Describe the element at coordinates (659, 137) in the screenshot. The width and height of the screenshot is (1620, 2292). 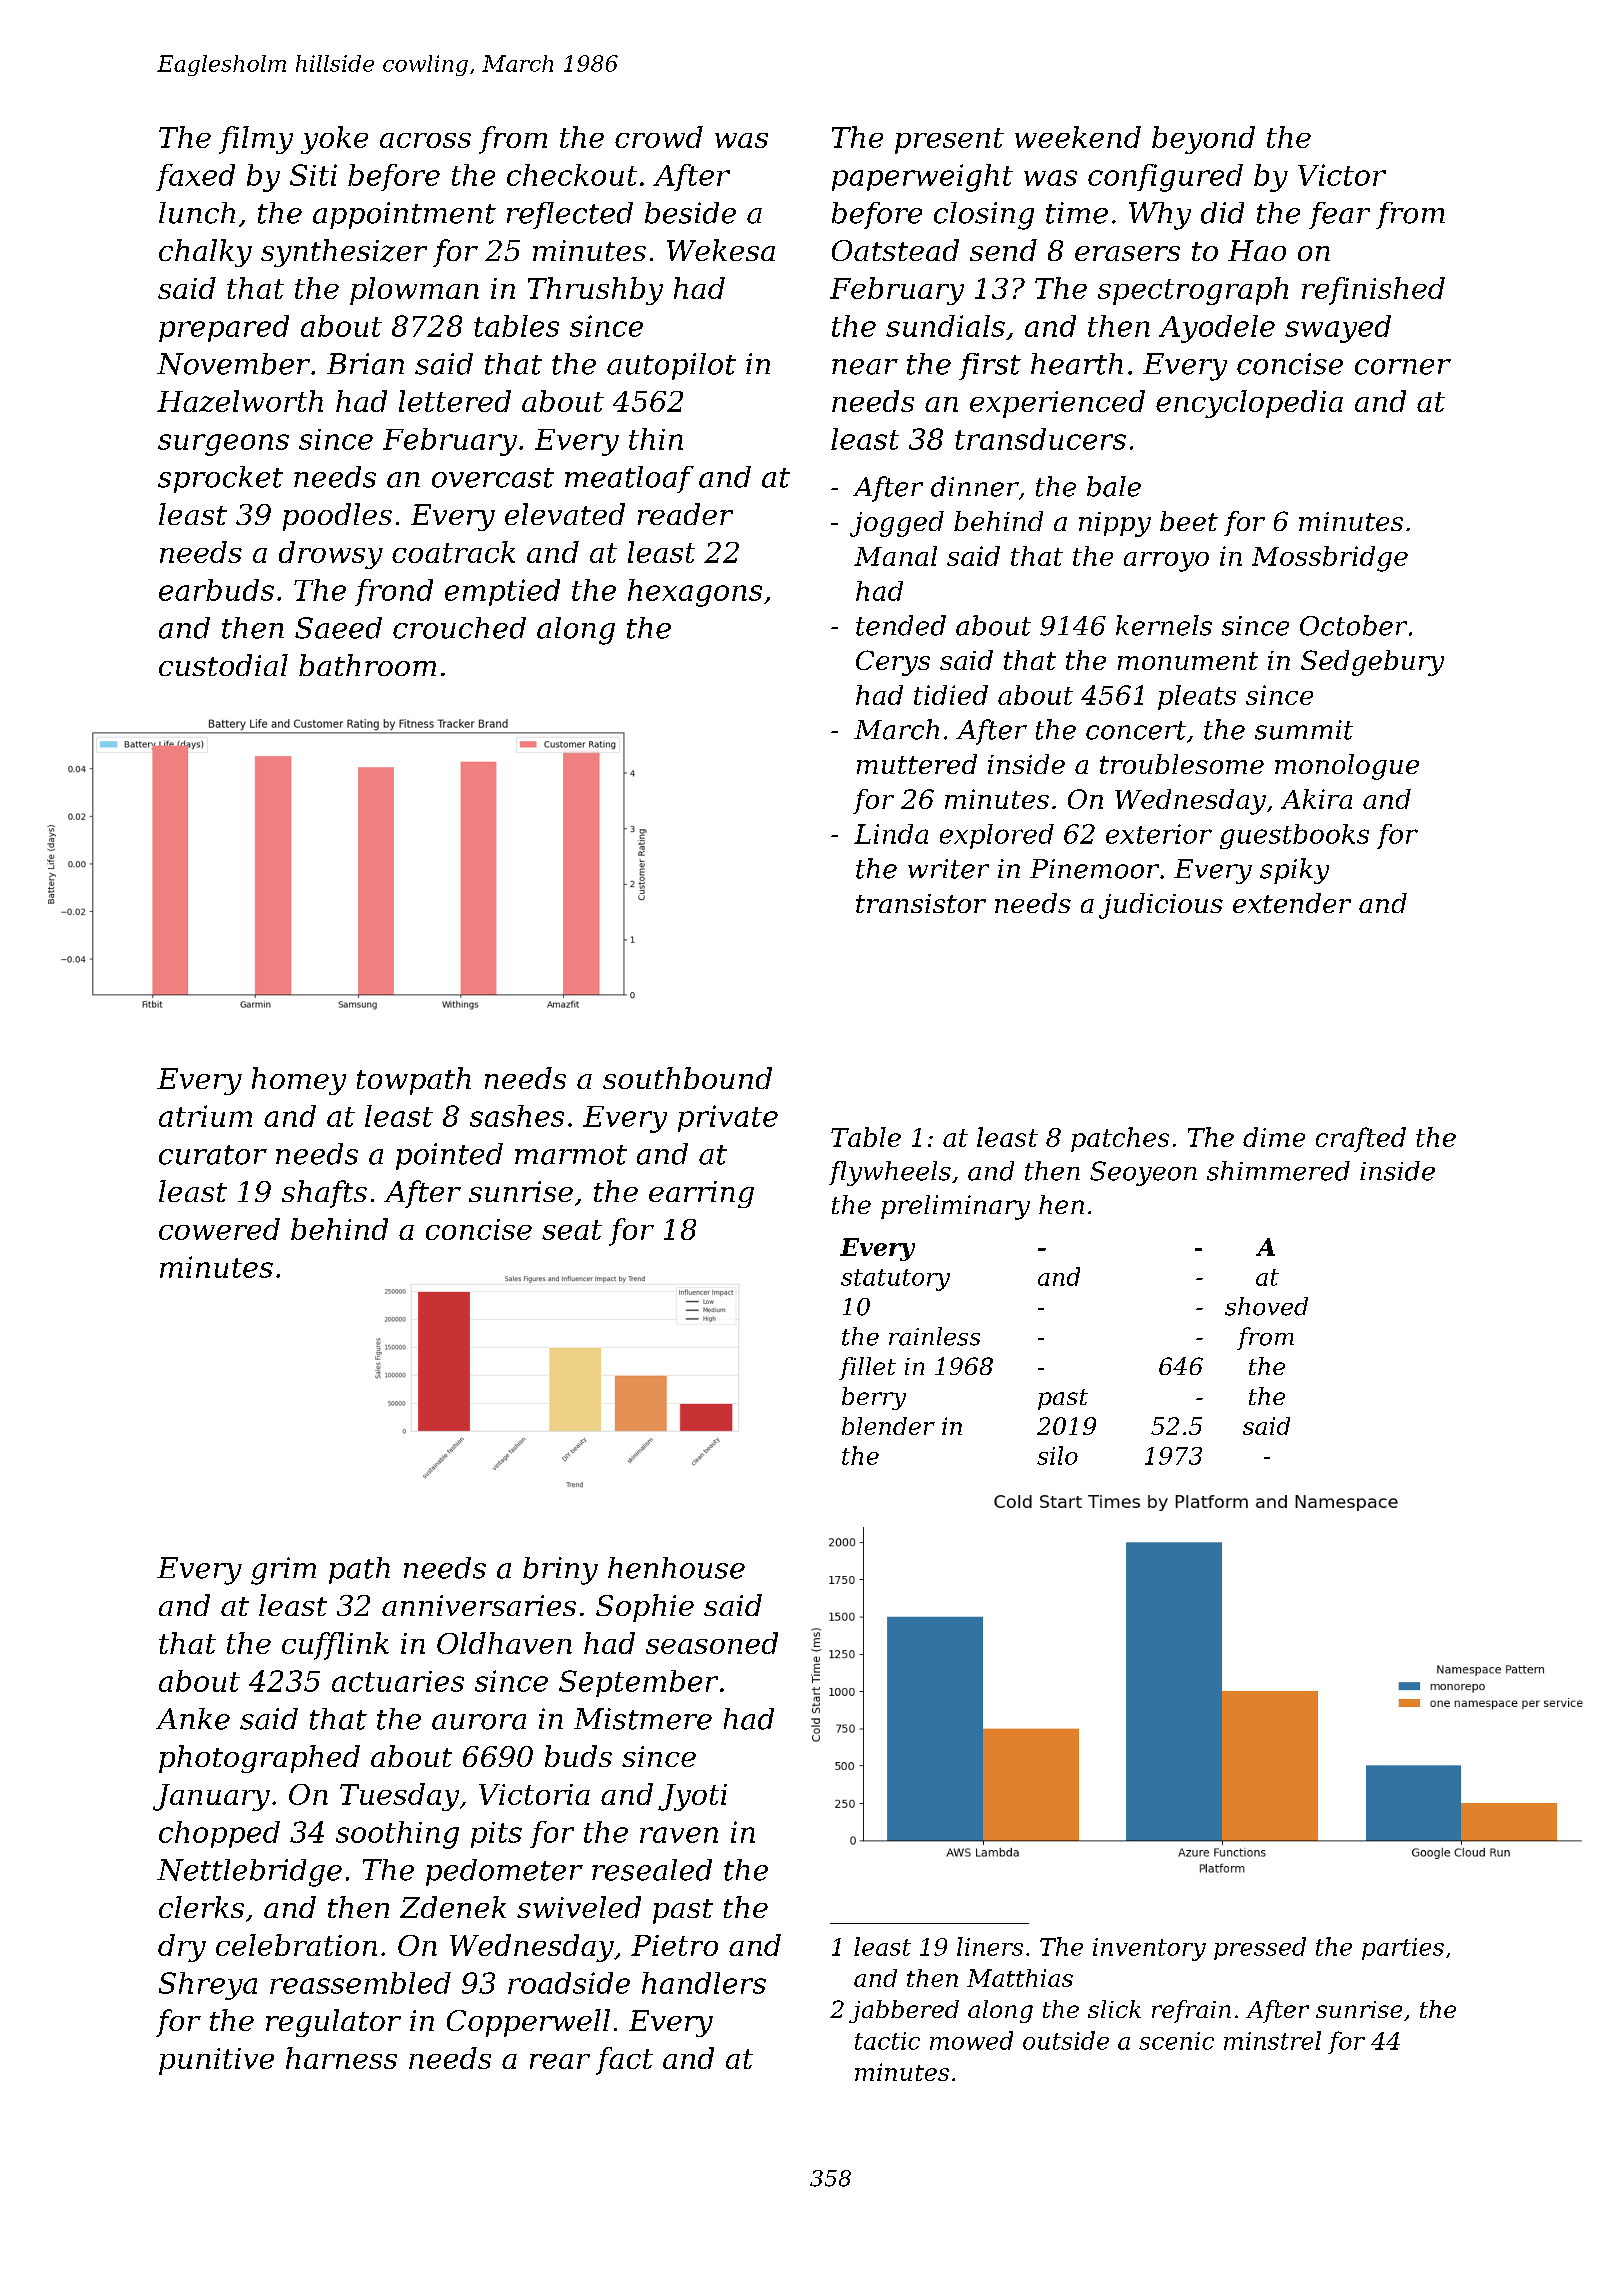
I see `crowd` at that location.
